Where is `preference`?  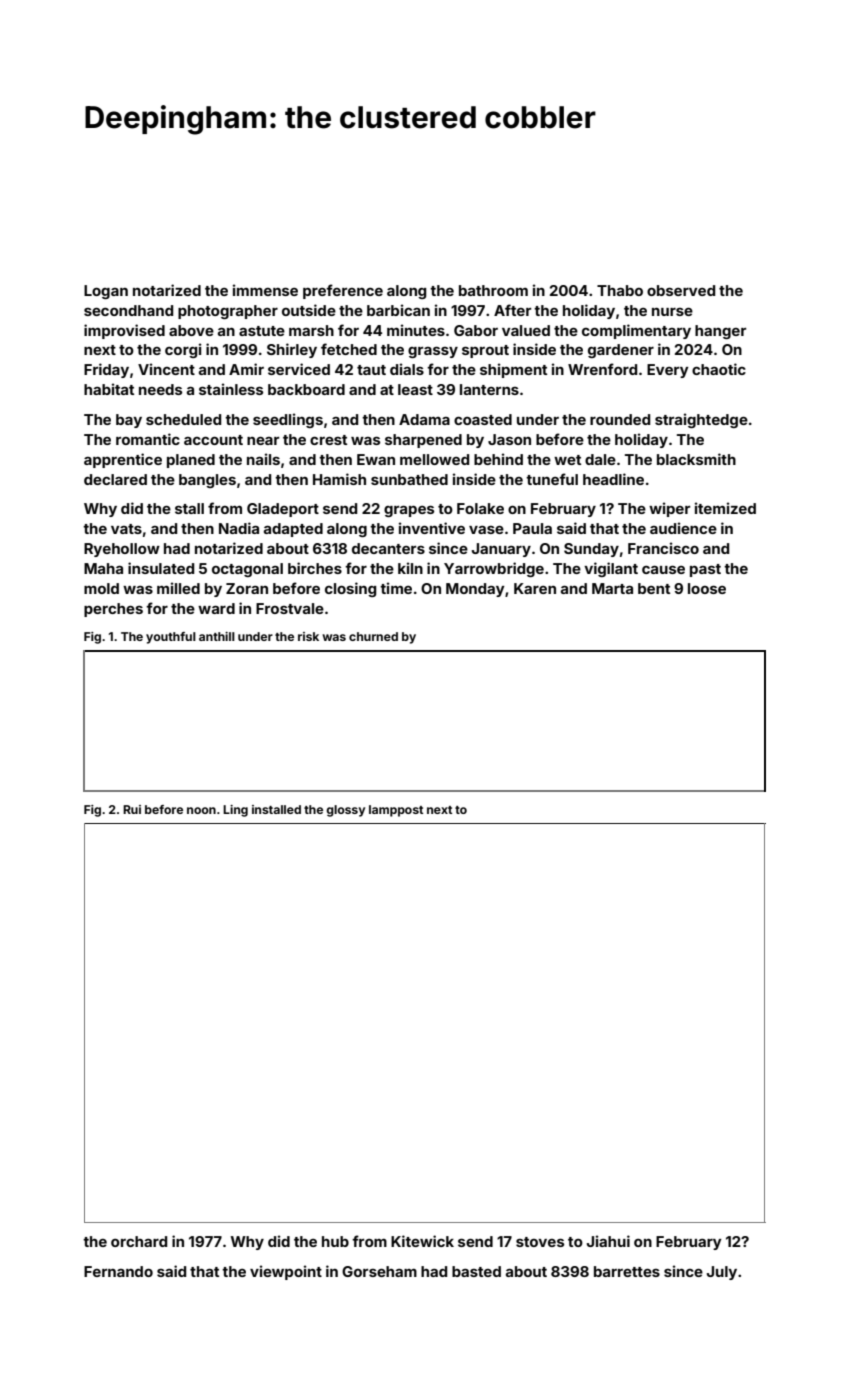 preference is located at coordinates (343, 291).
